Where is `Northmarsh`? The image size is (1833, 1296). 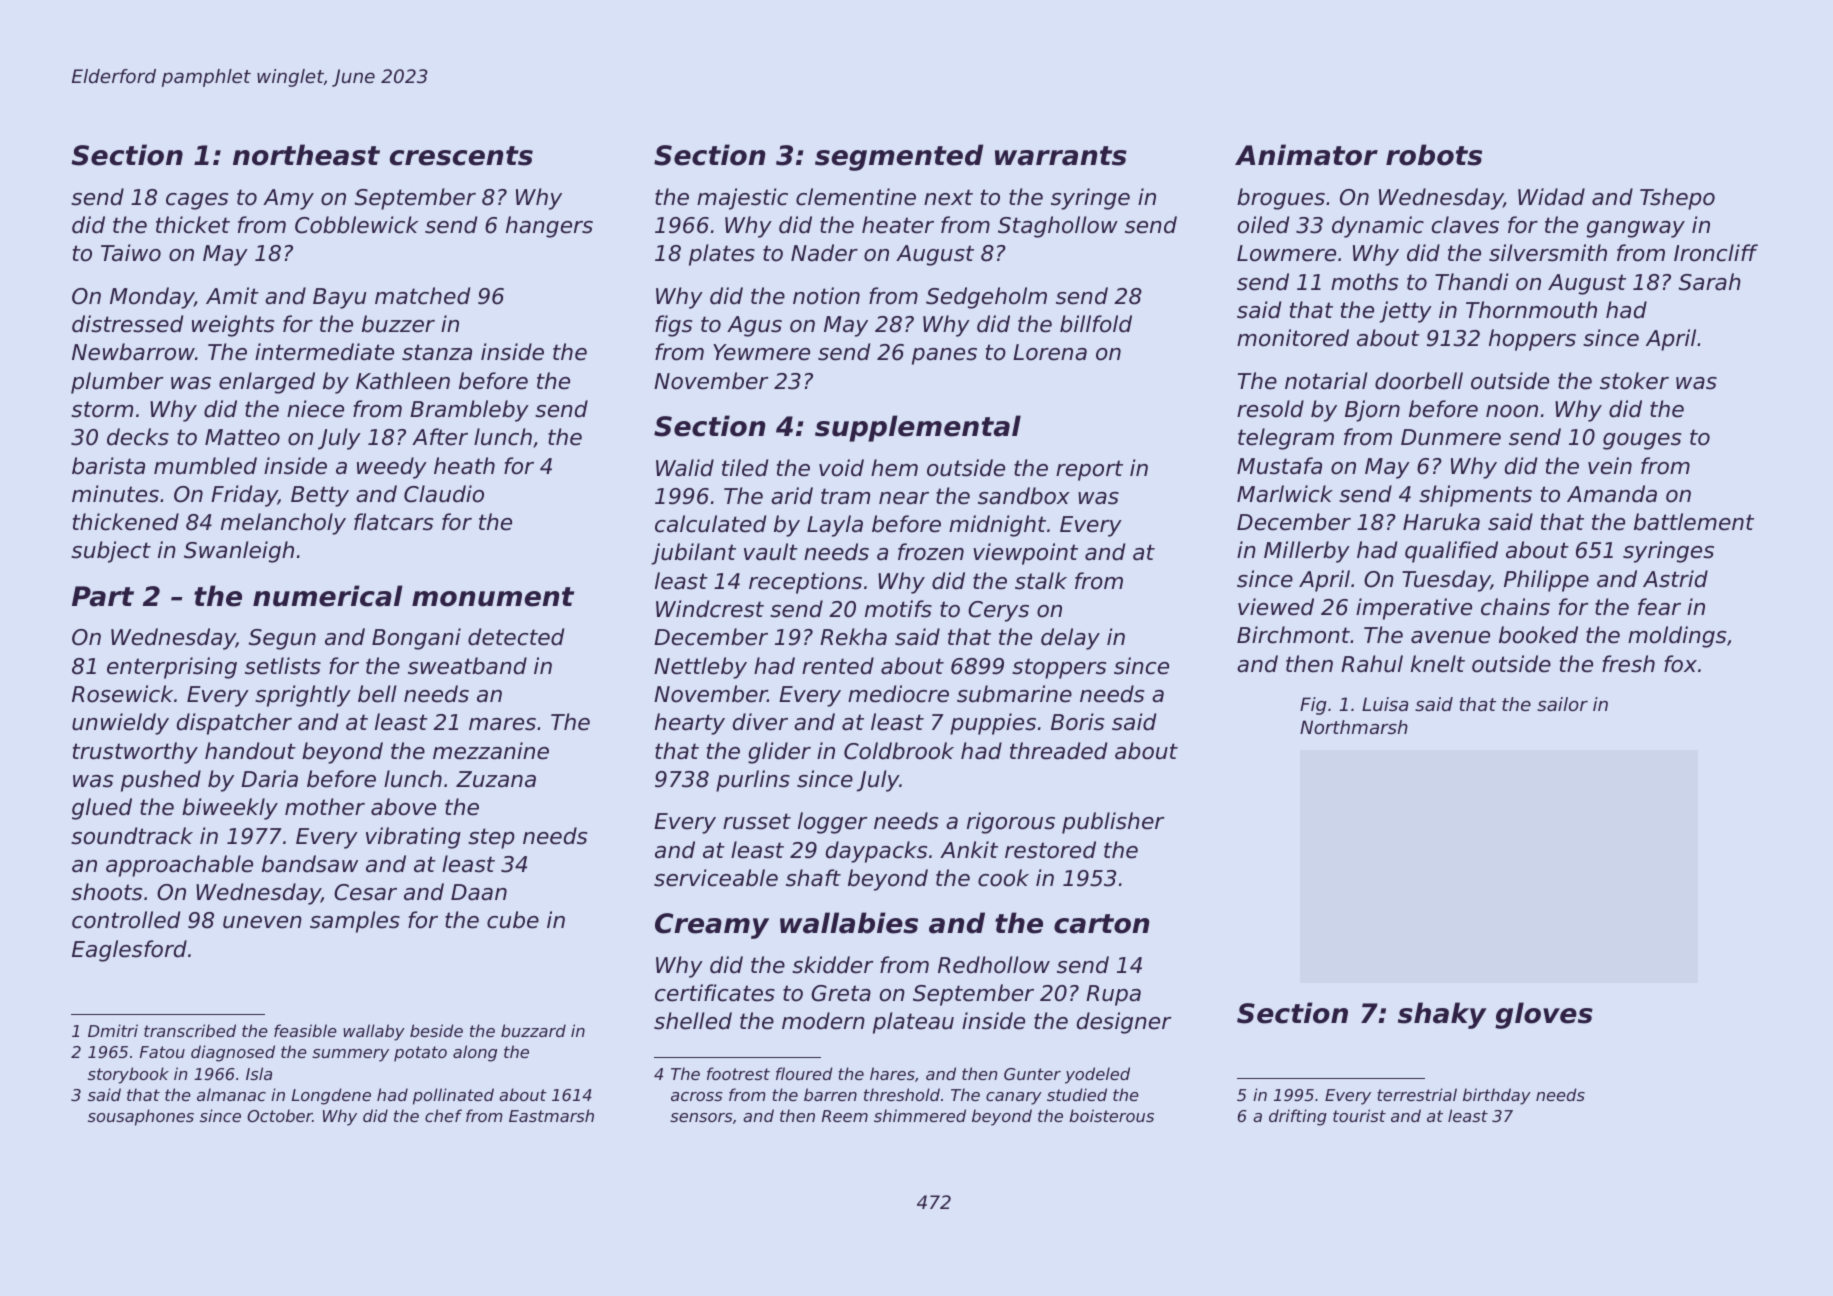 Northmarsh is located at coordinates (1354, 727).
